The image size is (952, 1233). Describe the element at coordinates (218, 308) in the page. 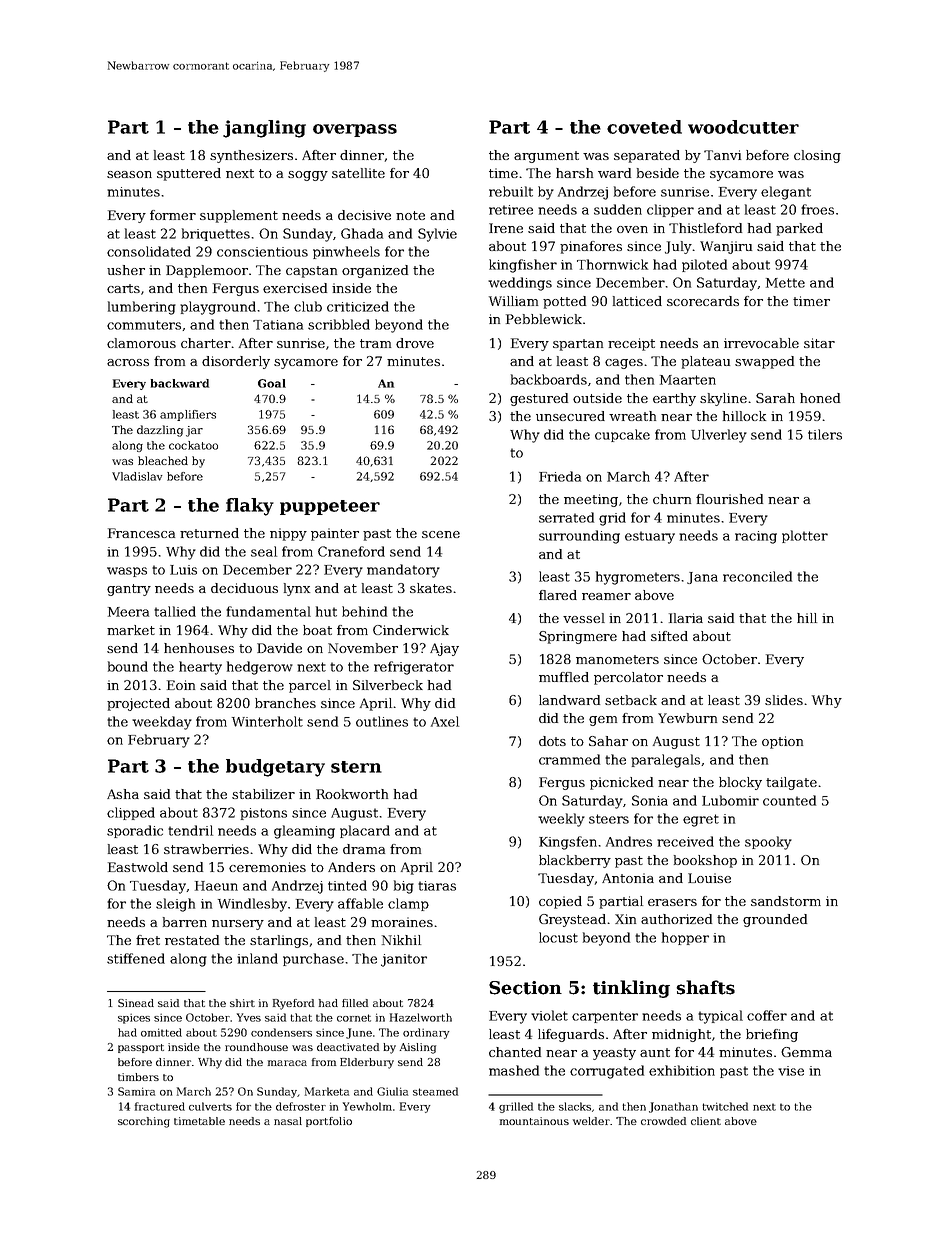

I see `playground` at that location.
